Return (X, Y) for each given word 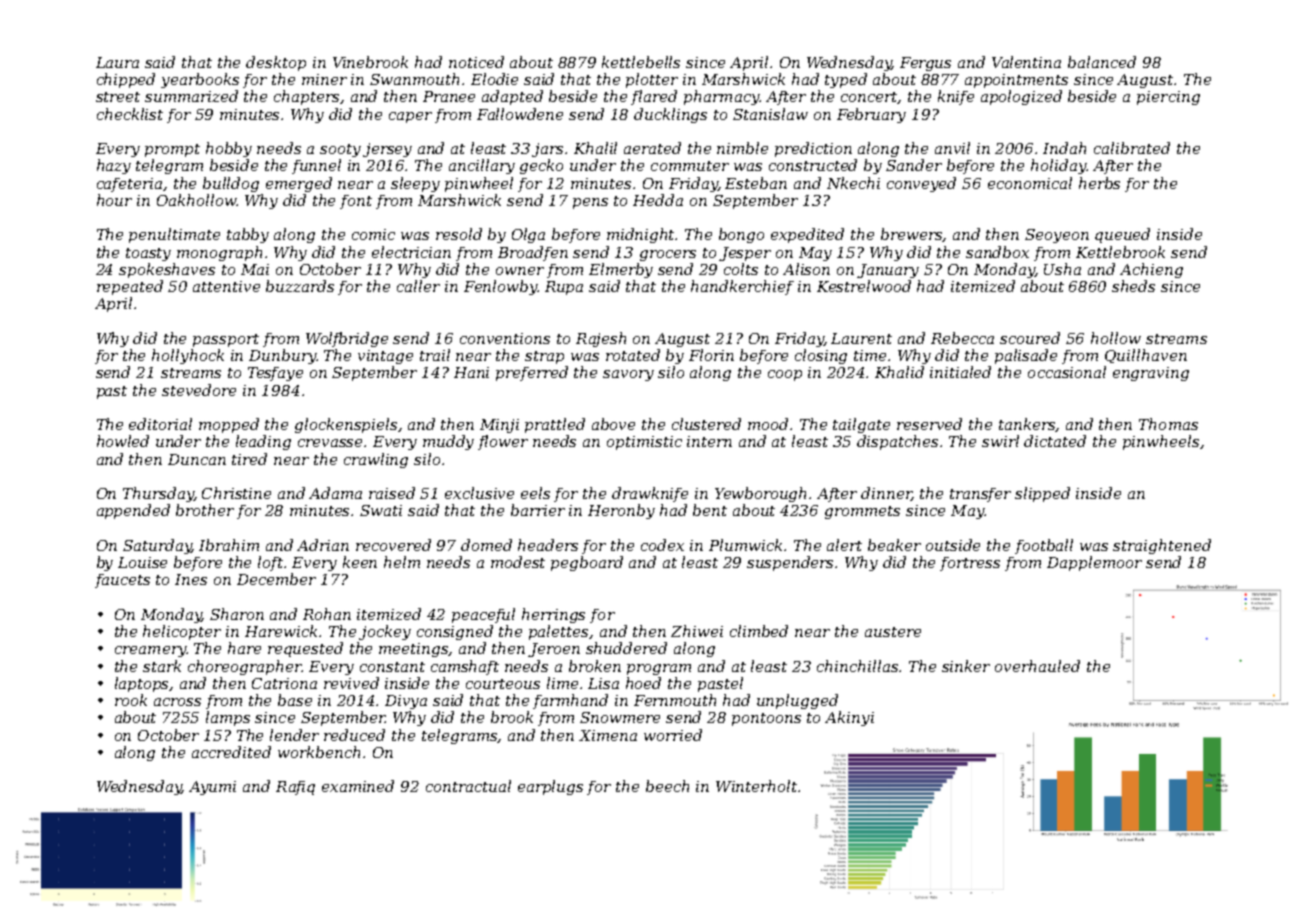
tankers (1027, 425)
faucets (122, 581)
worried (673, 735)
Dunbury (283, 356)
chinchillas (858, 666)
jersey (387, 150)
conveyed (921, 184)
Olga (528, 235)
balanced (1102, 62)
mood (769, 424)
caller (418, 286)
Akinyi (849, 718)
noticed (476, 62)
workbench (319, 752)
